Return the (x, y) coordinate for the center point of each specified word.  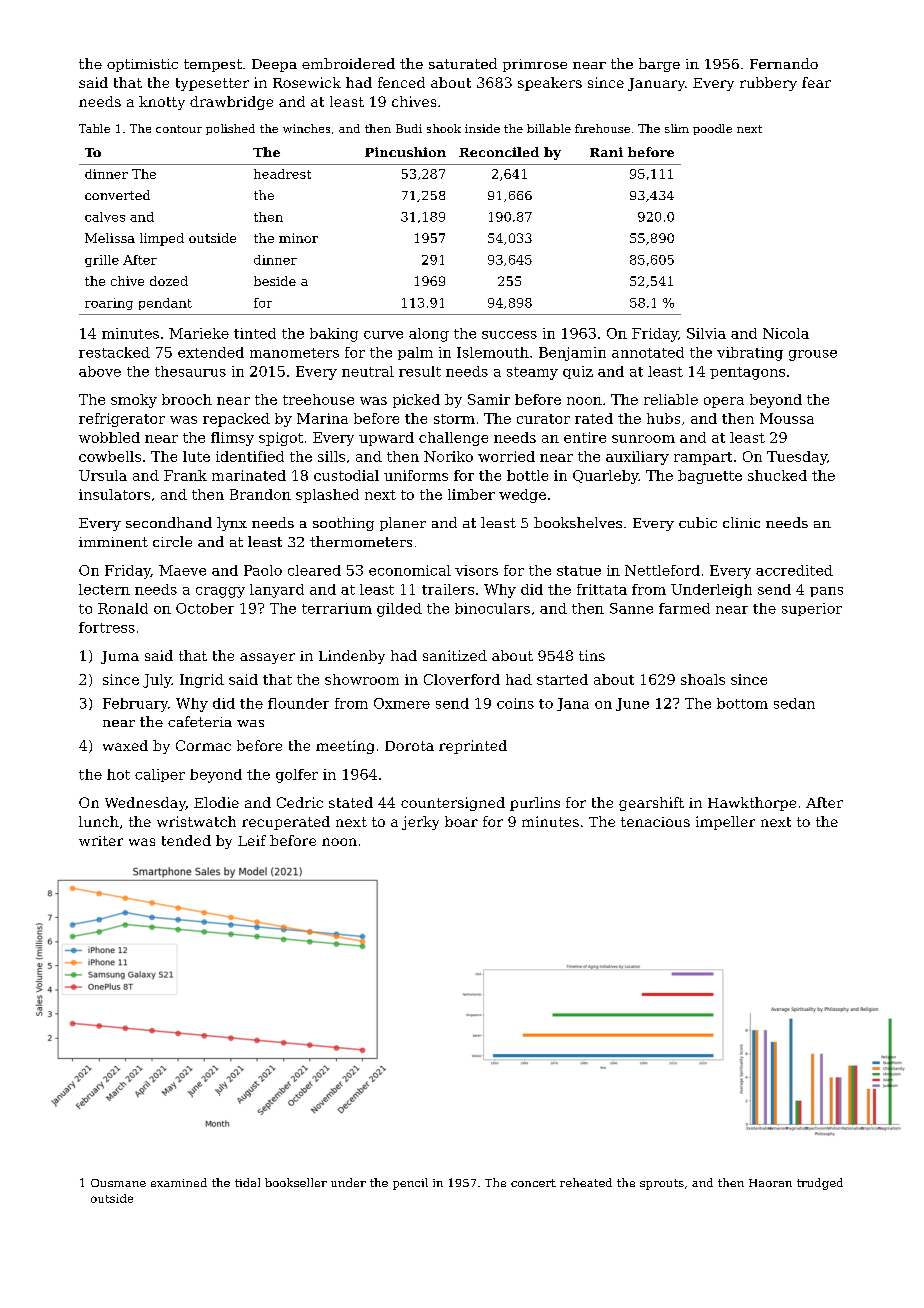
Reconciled (499, 152)
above (100, 371)
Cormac (203, 745)
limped (162, 239)
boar (461, 821)
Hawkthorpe (752, 804)
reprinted (473, 747)
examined (179, 1182)
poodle (712, 129)
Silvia (706, 333)
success (509, 335)
